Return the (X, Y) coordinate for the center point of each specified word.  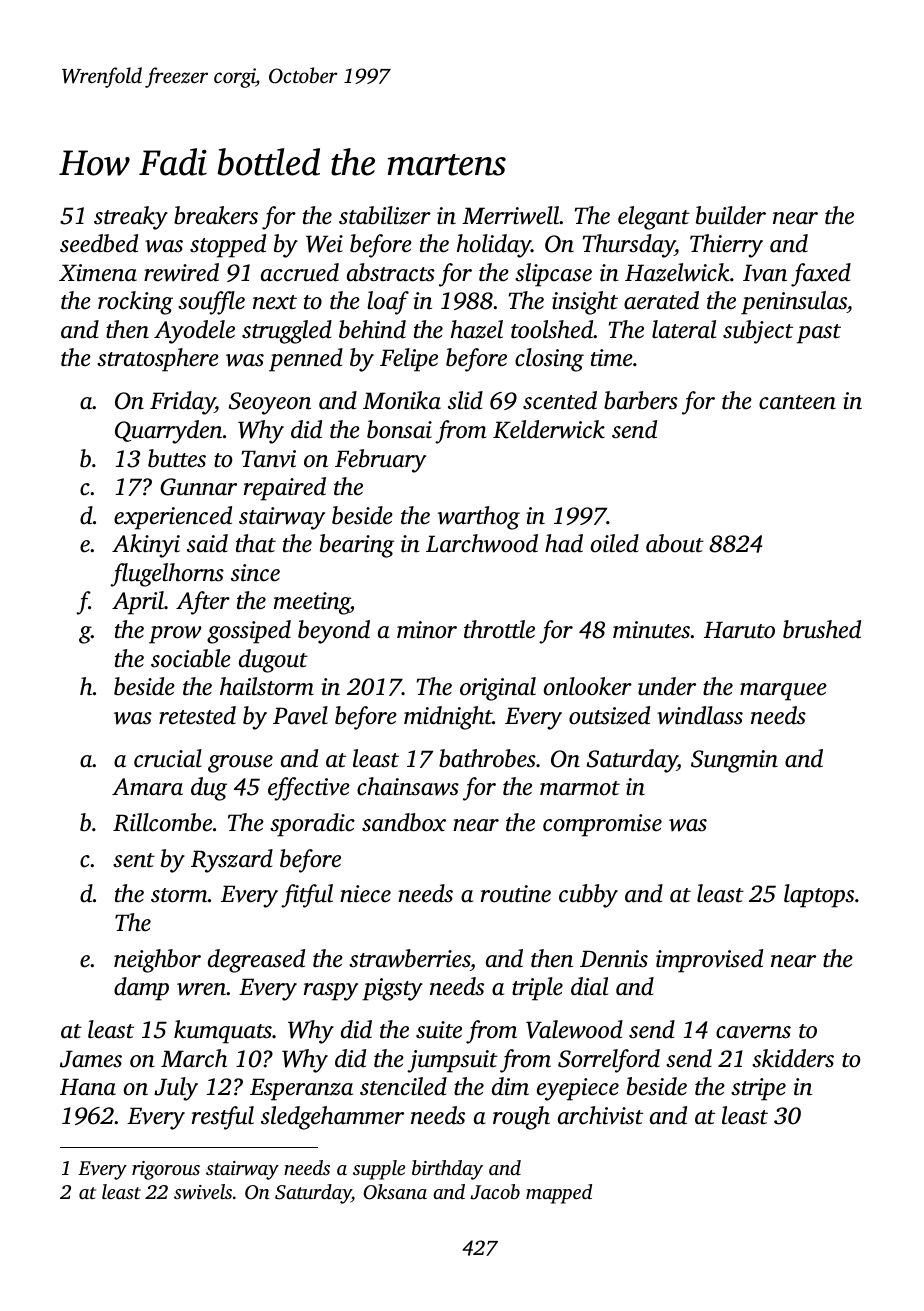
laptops (819, 896)
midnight (448, 718)
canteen (797, 402)
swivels (203, 1192)
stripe (758, 1089)
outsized (609, 715)
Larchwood (482, 543)
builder (731, 215)
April (138, 603)
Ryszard (232, 861)
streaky (131, 218)
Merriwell (510, 215)
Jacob (495, 1192)
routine (516, 894)
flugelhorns (167, 575)
